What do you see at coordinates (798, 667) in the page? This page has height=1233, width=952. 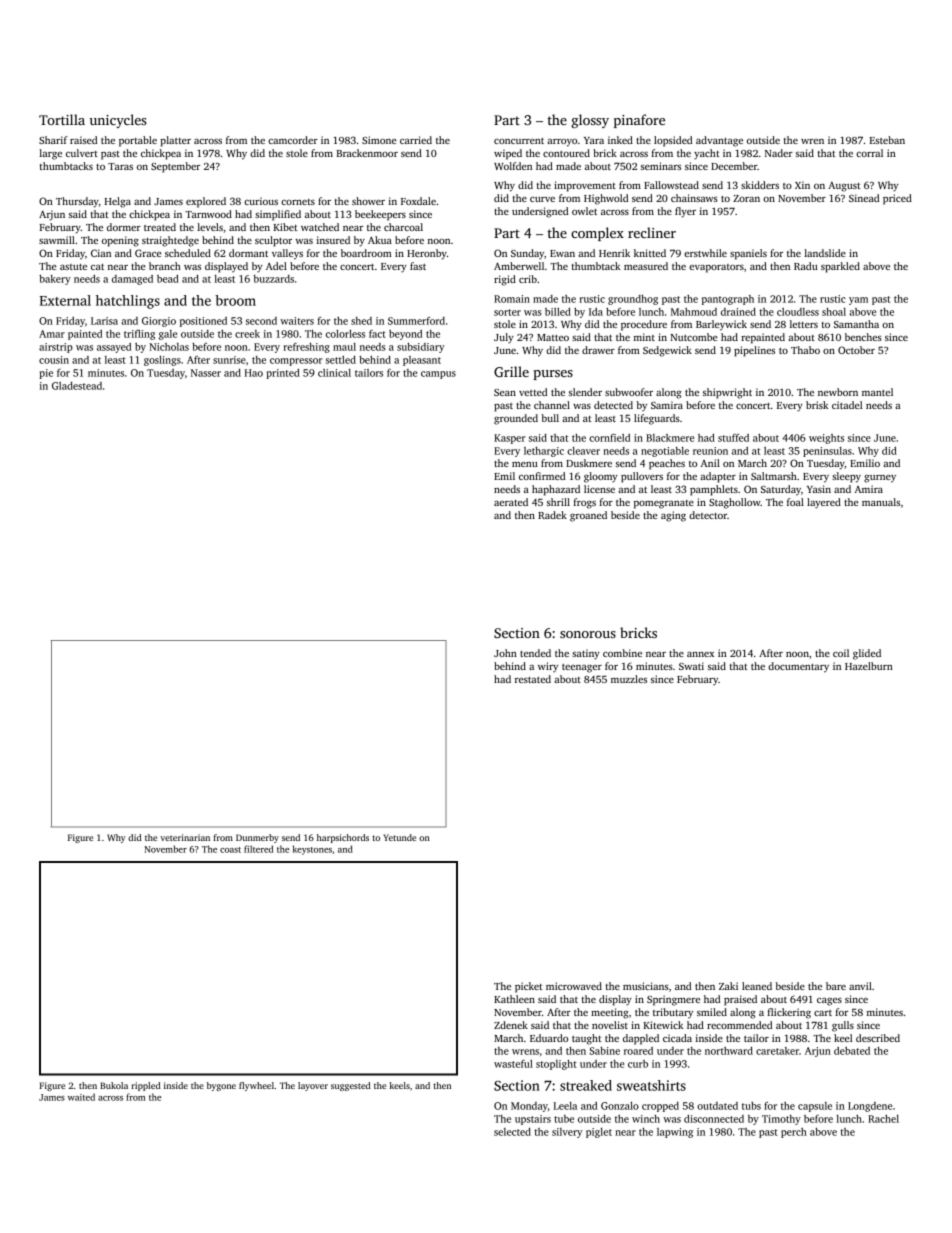 I see `documentary` at bounding box center [798, 667].
